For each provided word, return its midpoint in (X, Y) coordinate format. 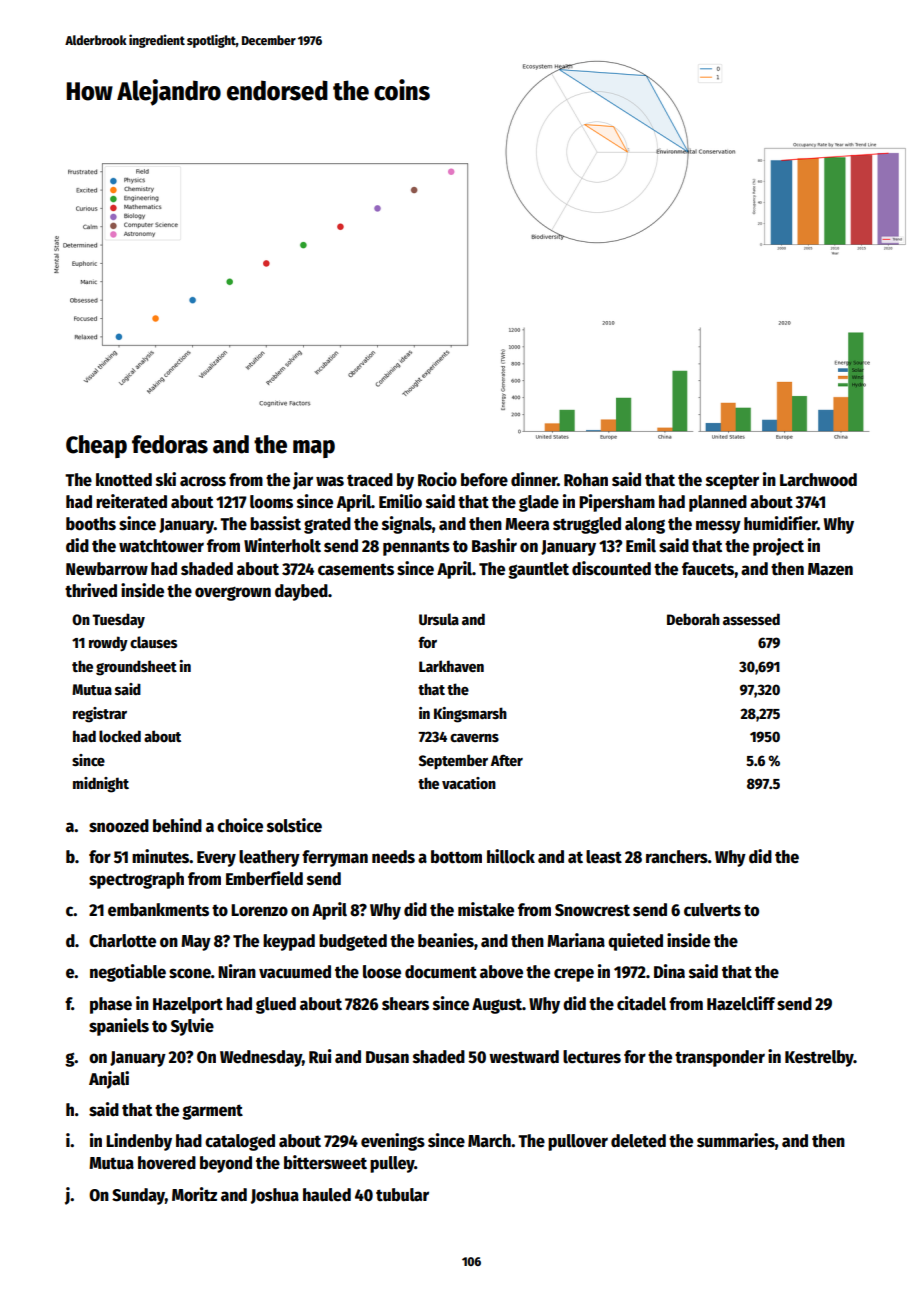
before (484, 480)
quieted (635, 942)
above (501, 972)
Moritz (194, 1194)
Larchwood (818, 480)
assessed (751, 619)
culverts (712, 910)
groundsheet (136, 668)
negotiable (128, 973)
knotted (124, 480)
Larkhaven (451, 666)
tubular (402, 1195)
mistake (486, 909)
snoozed (119, 826)
